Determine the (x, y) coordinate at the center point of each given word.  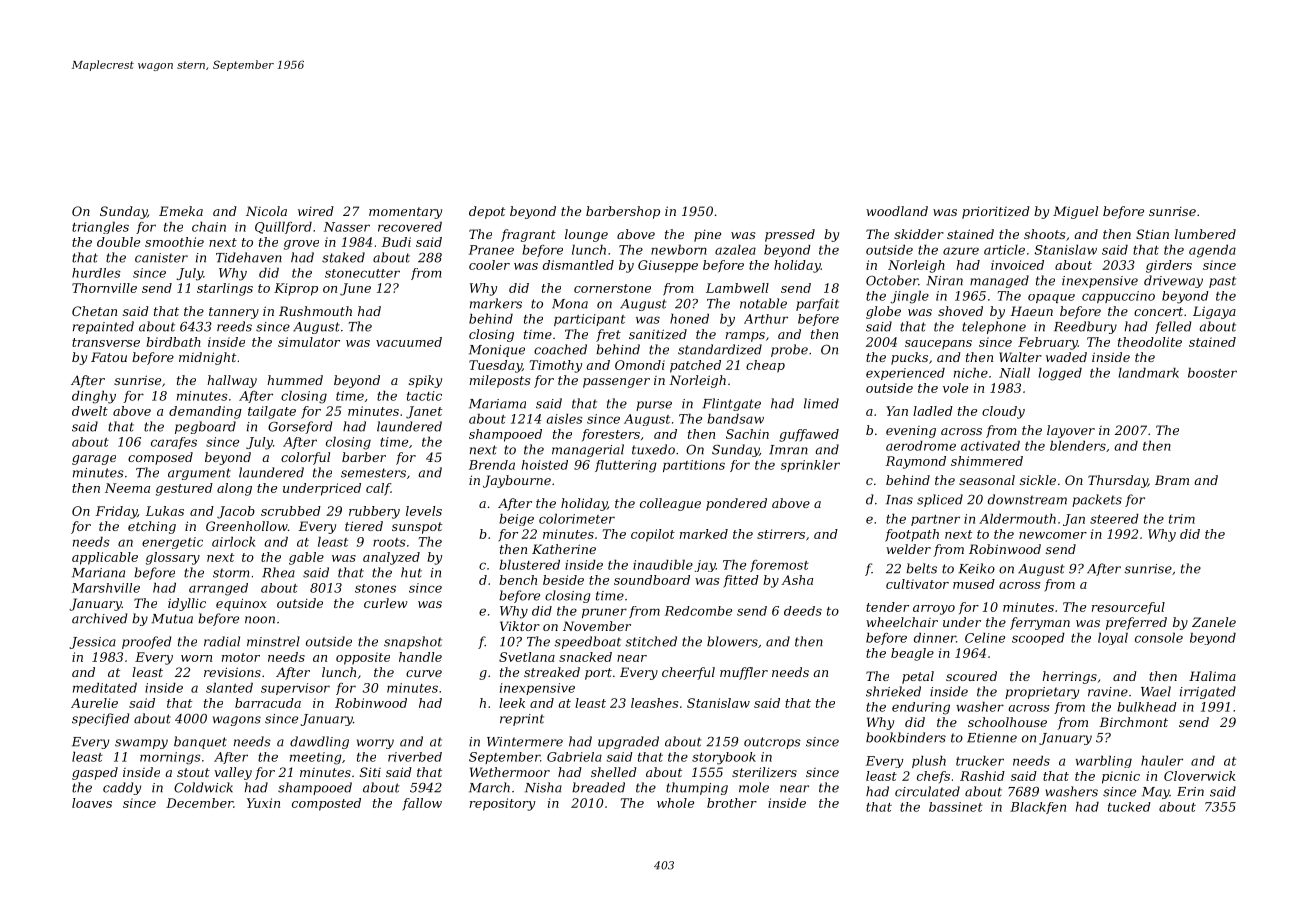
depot (487, 212)
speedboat (587, 642)
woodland (897, 211)
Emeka (181, 211)
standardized (720, 349)
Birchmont (1133, 722)
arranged (218, 589)
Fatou (109, 357)
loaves (92, 803)
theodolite (1150, 342)
